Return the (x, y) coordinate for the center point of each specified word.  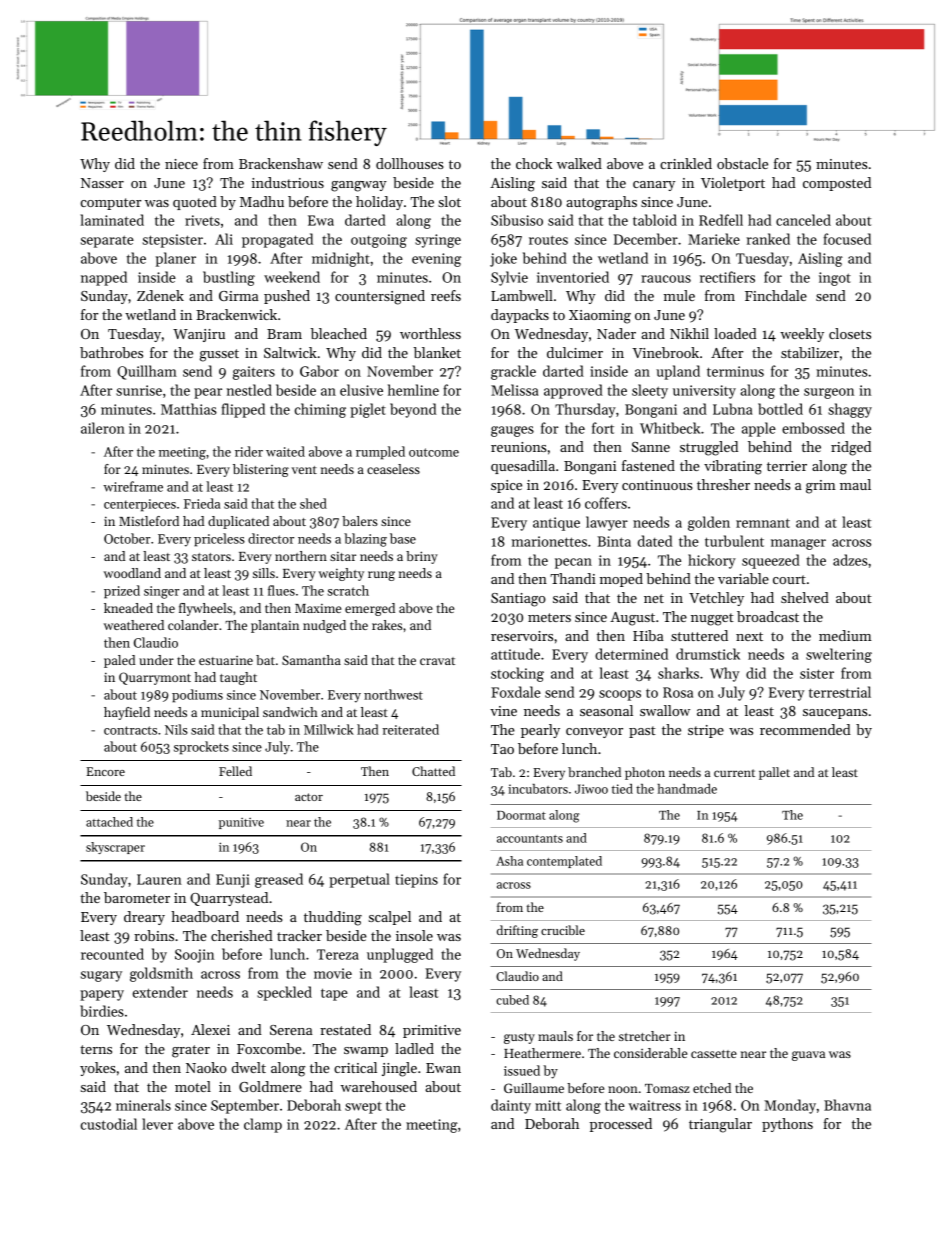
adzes (850, 560)
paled (119, 661)
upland (678, 372)
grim (821, 487)
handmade (687, 789)
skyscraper (115, 848)
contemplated (564, 862)
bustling (229, 278)
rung (381, 576)
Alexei (210, 1029)
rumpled (380, 453)
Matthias (189, 409)
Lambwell (522, 295)
